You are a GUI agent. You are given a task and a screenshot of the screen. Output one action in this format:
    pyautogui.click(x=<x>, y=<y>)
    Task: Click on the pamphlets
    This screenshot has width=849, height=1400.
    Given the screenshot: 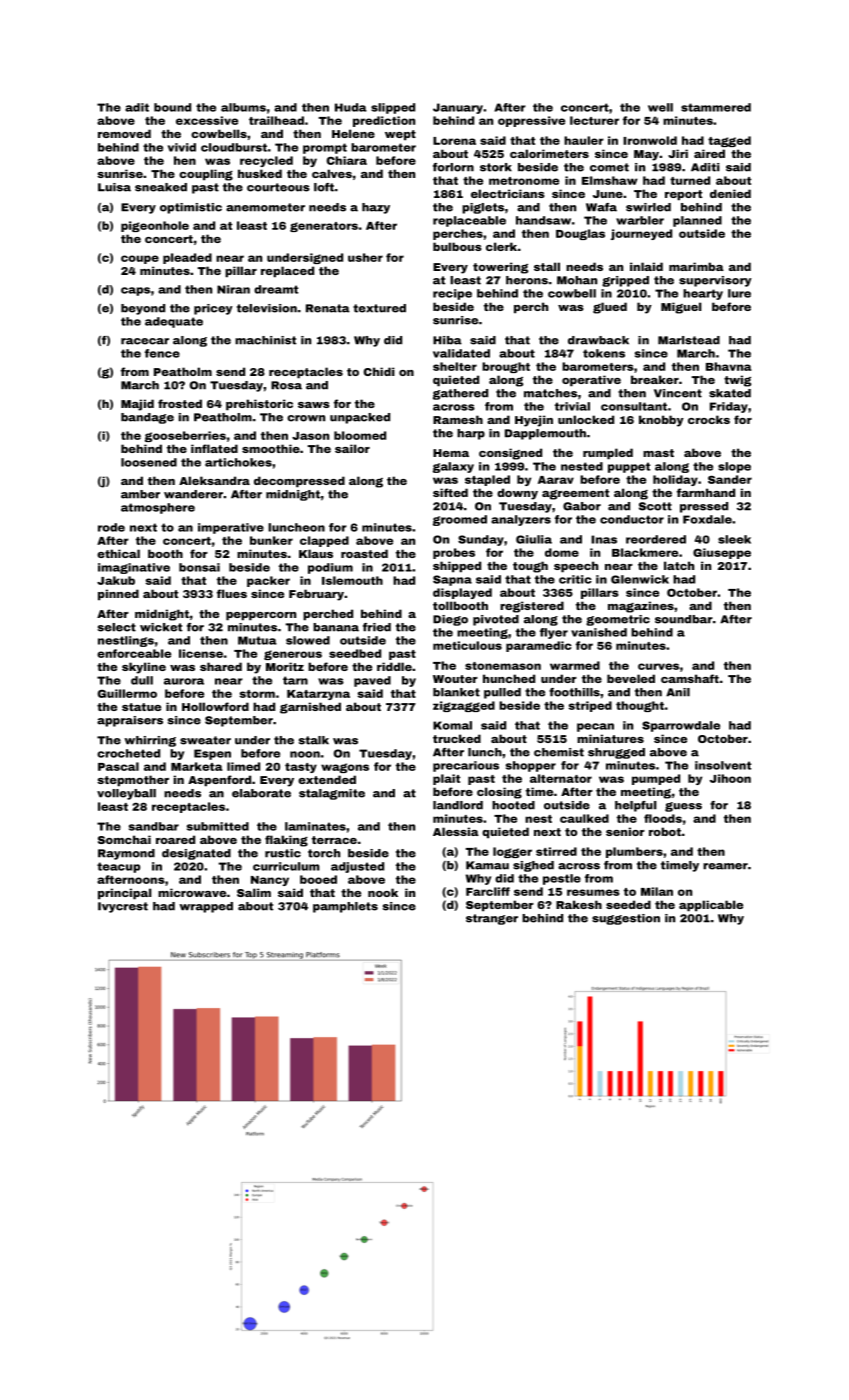 What is the action you would take?
    pyautogui.click(x=345, y=907)
